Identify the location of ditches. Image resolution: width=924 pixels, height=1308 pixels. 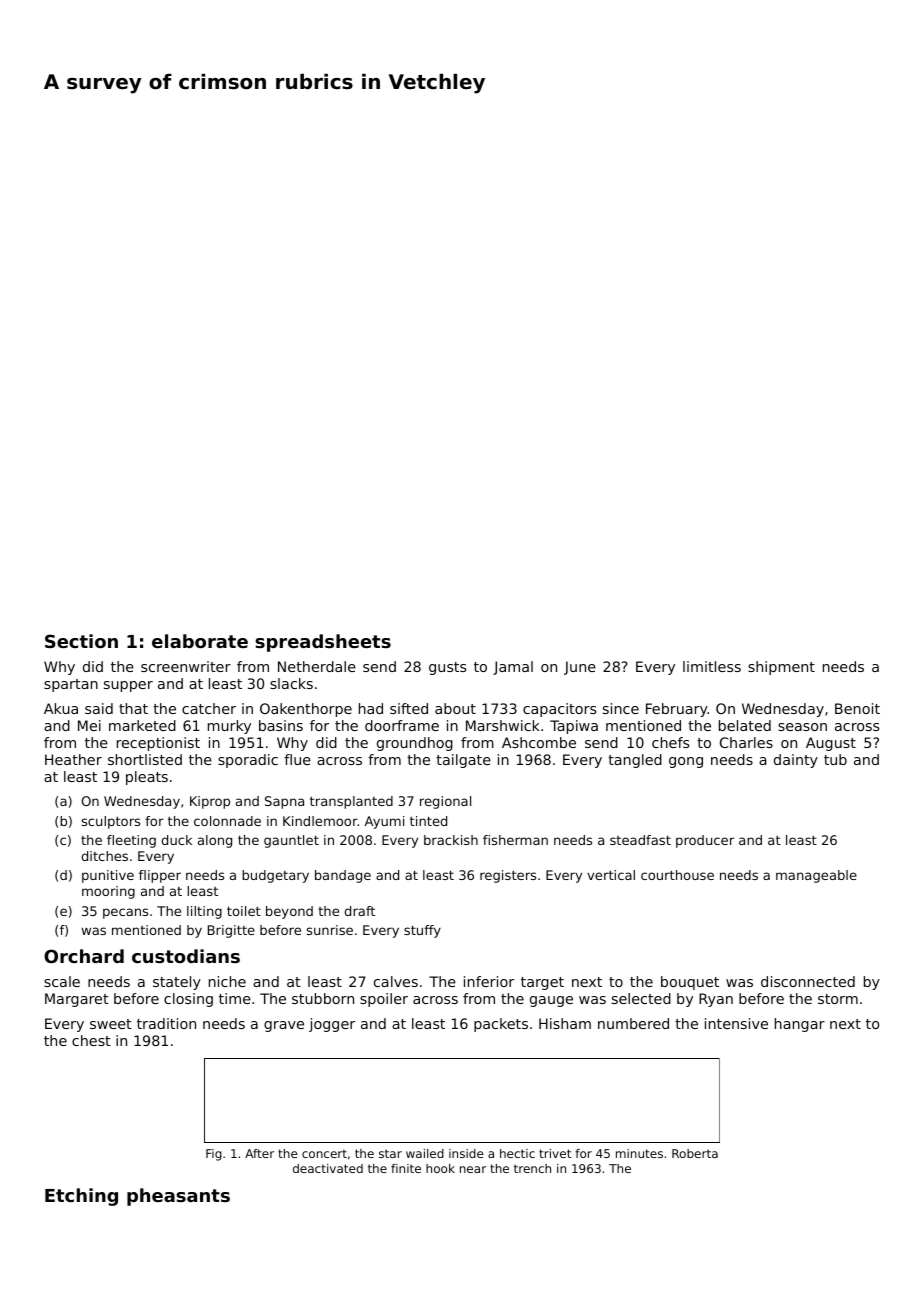
(105, 856).
